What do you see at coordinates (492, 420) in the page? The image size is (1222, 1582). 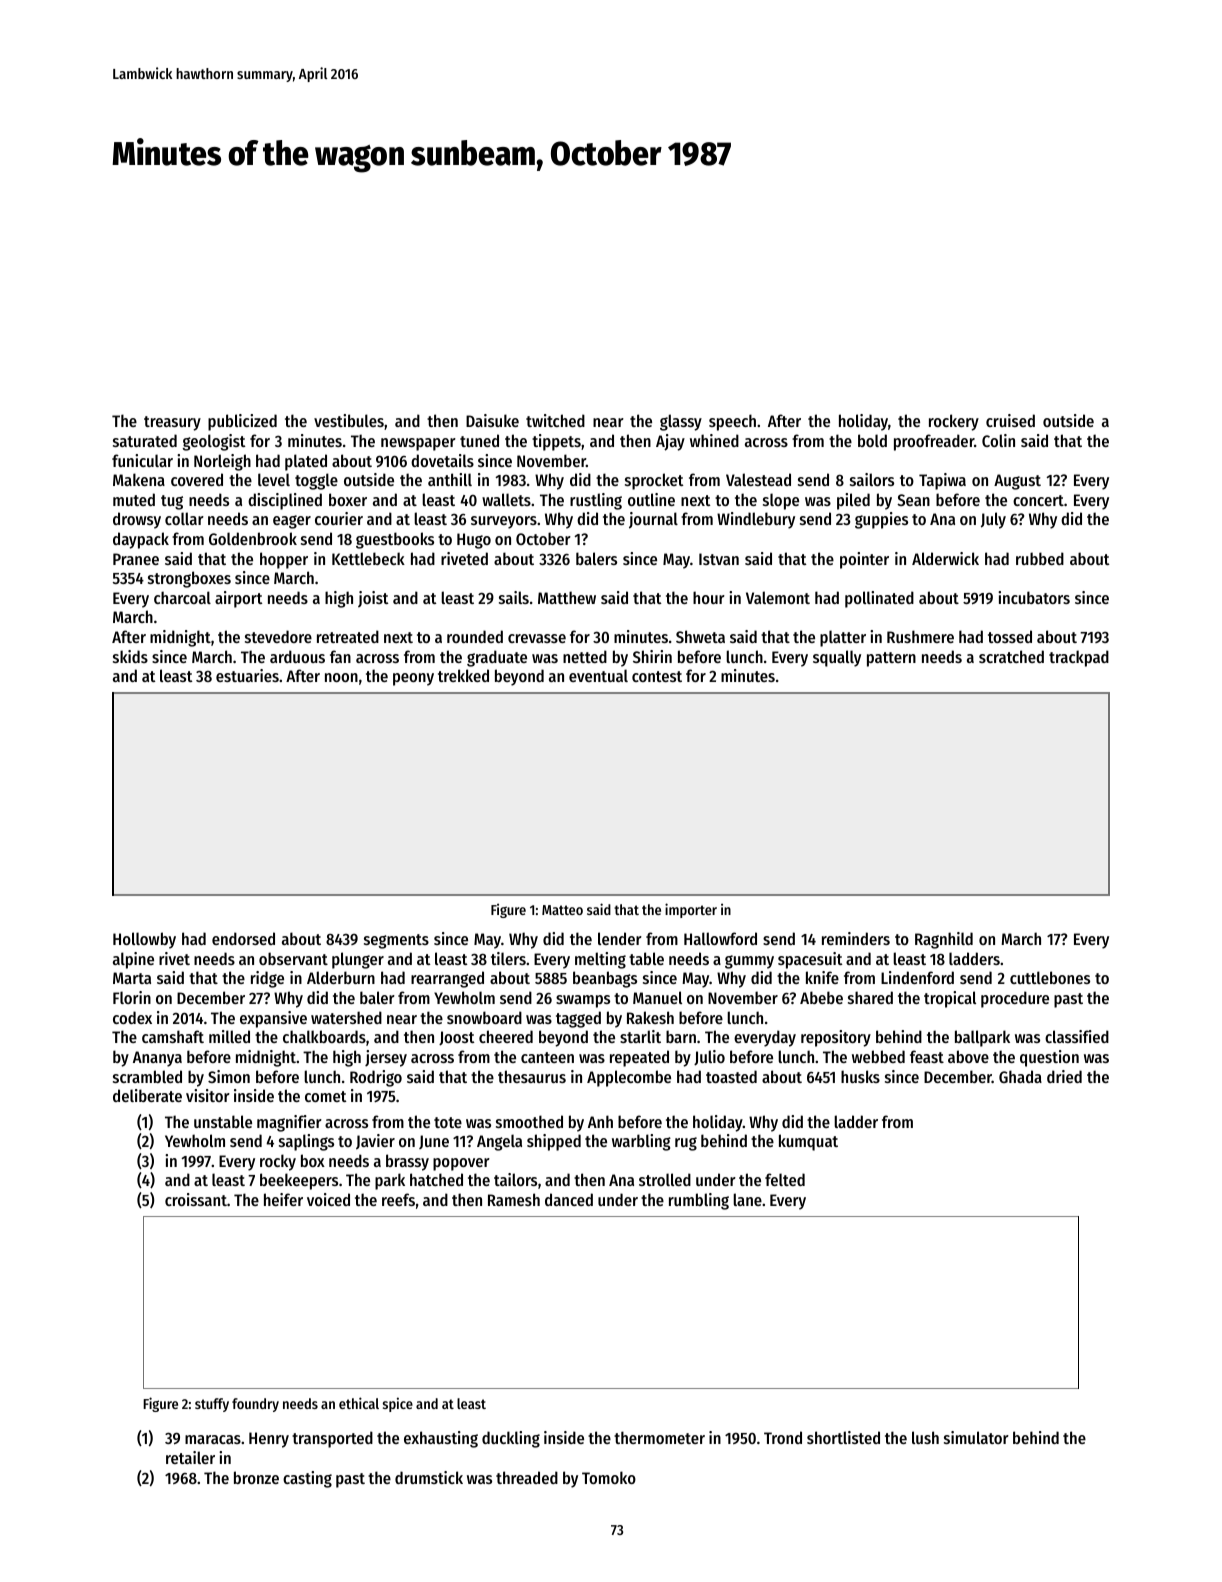 I see `Daisuke` at bounding box center [492, 420].
